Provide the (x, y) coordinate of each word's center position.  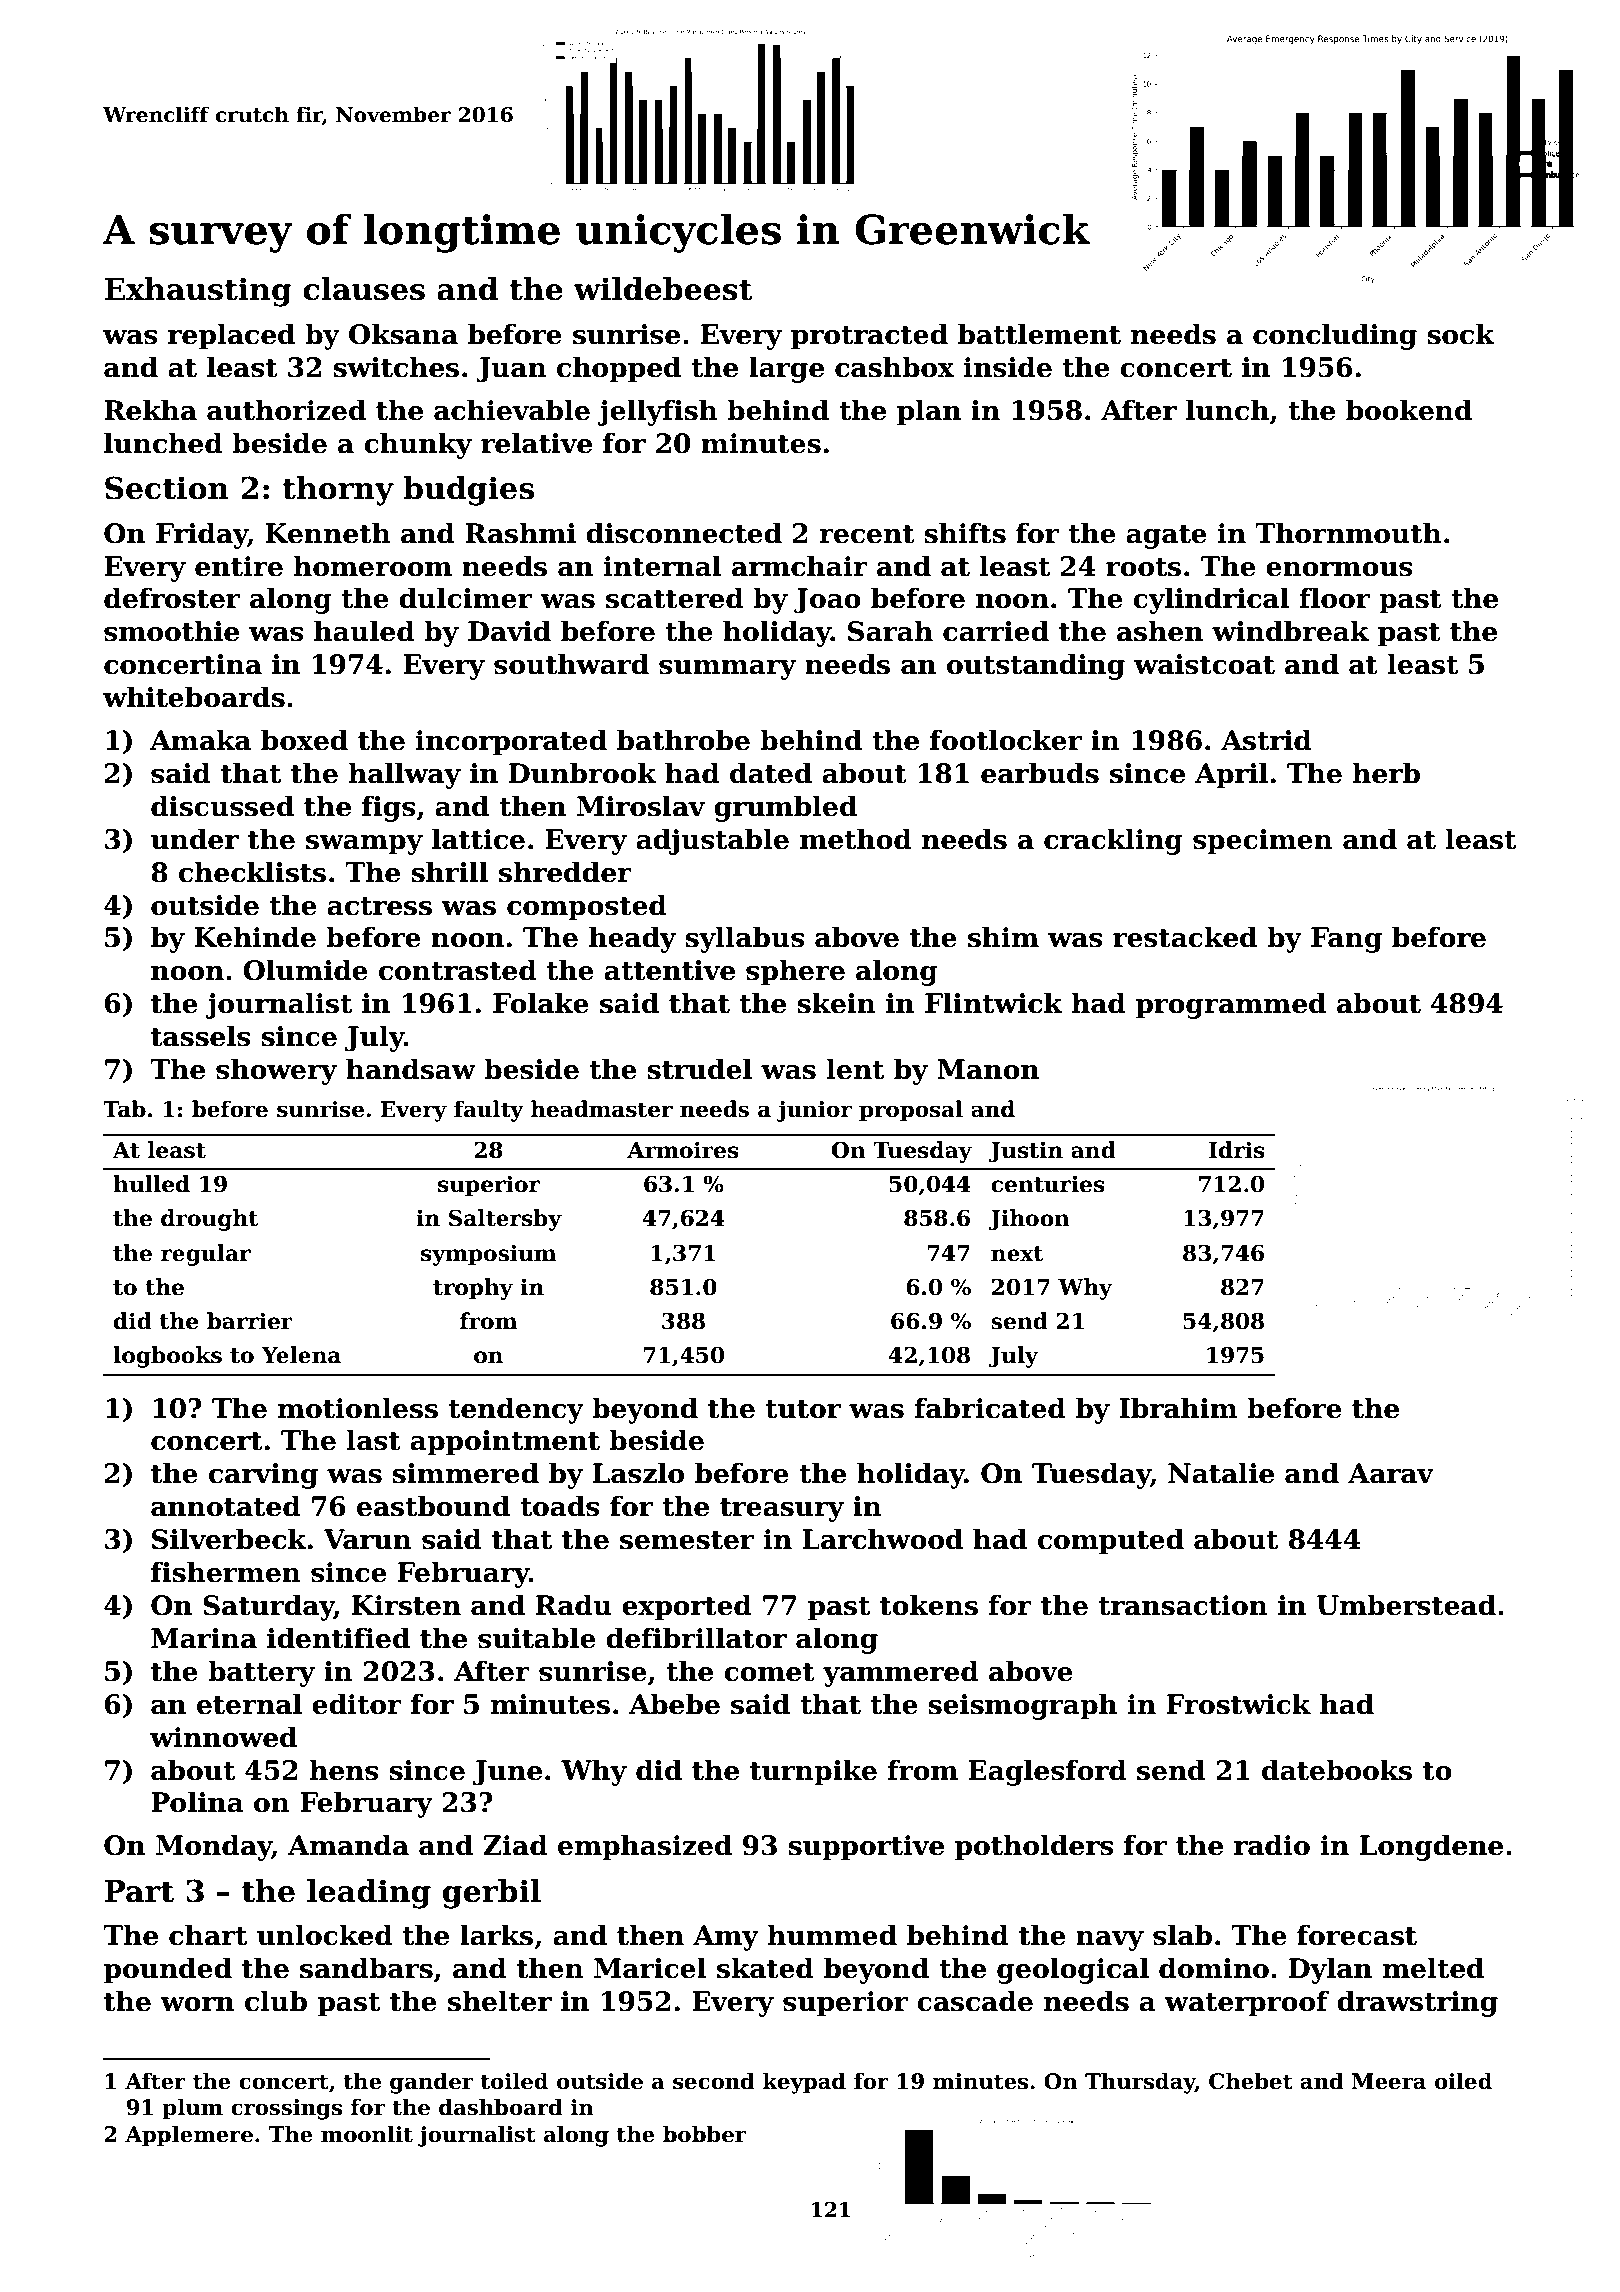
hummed (832, 1935)
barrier (250, 1321)
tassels (200, 1036)
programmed (1231, 1005)
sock (1461, 334)
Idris (1237, 1150)
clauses (364, 289)
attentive (669, 970)
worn (197, 2004)
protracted (869, 336)
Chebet (1251, 2081)
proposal (911, 1111)
